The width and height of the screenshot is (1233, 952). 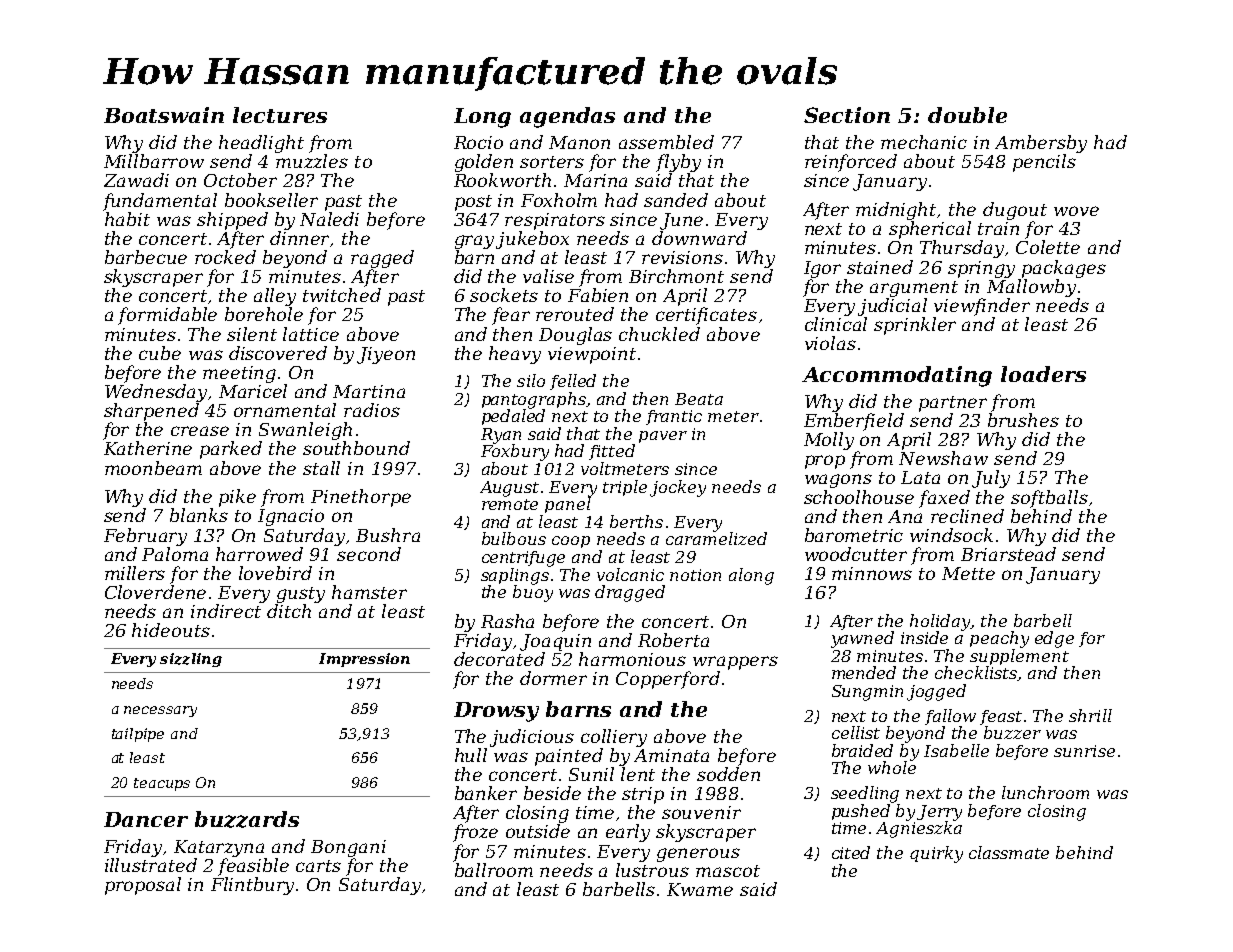 I want to click on agendas, so click(x=567, y=117).
